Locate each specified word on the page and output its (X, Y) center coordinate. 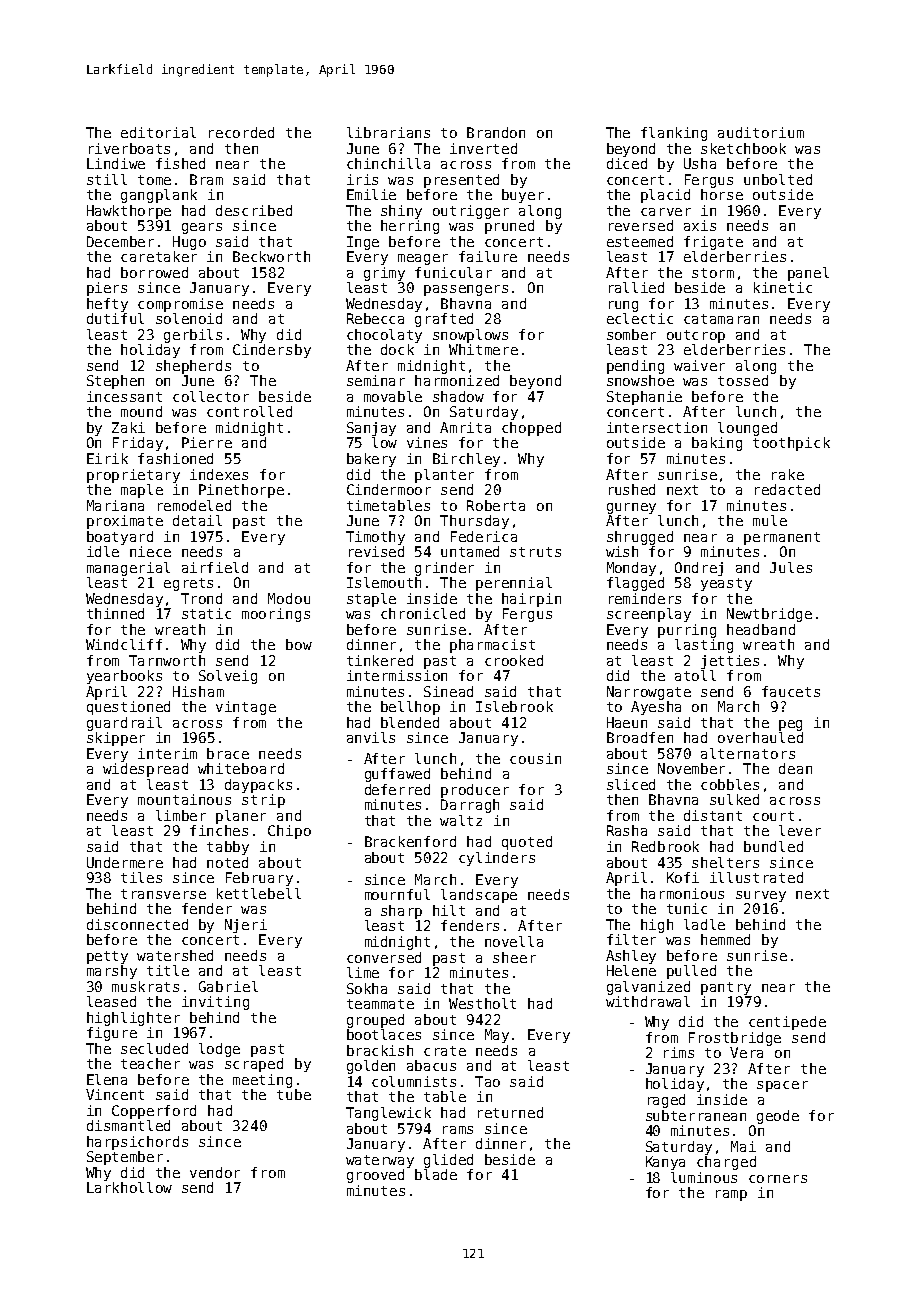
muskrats (145, 986)
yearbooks (124, 677)
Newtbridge (769, 615)
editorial (158, 132)
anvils (371, 737)
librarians (388, 132)
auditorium (761, 132)
